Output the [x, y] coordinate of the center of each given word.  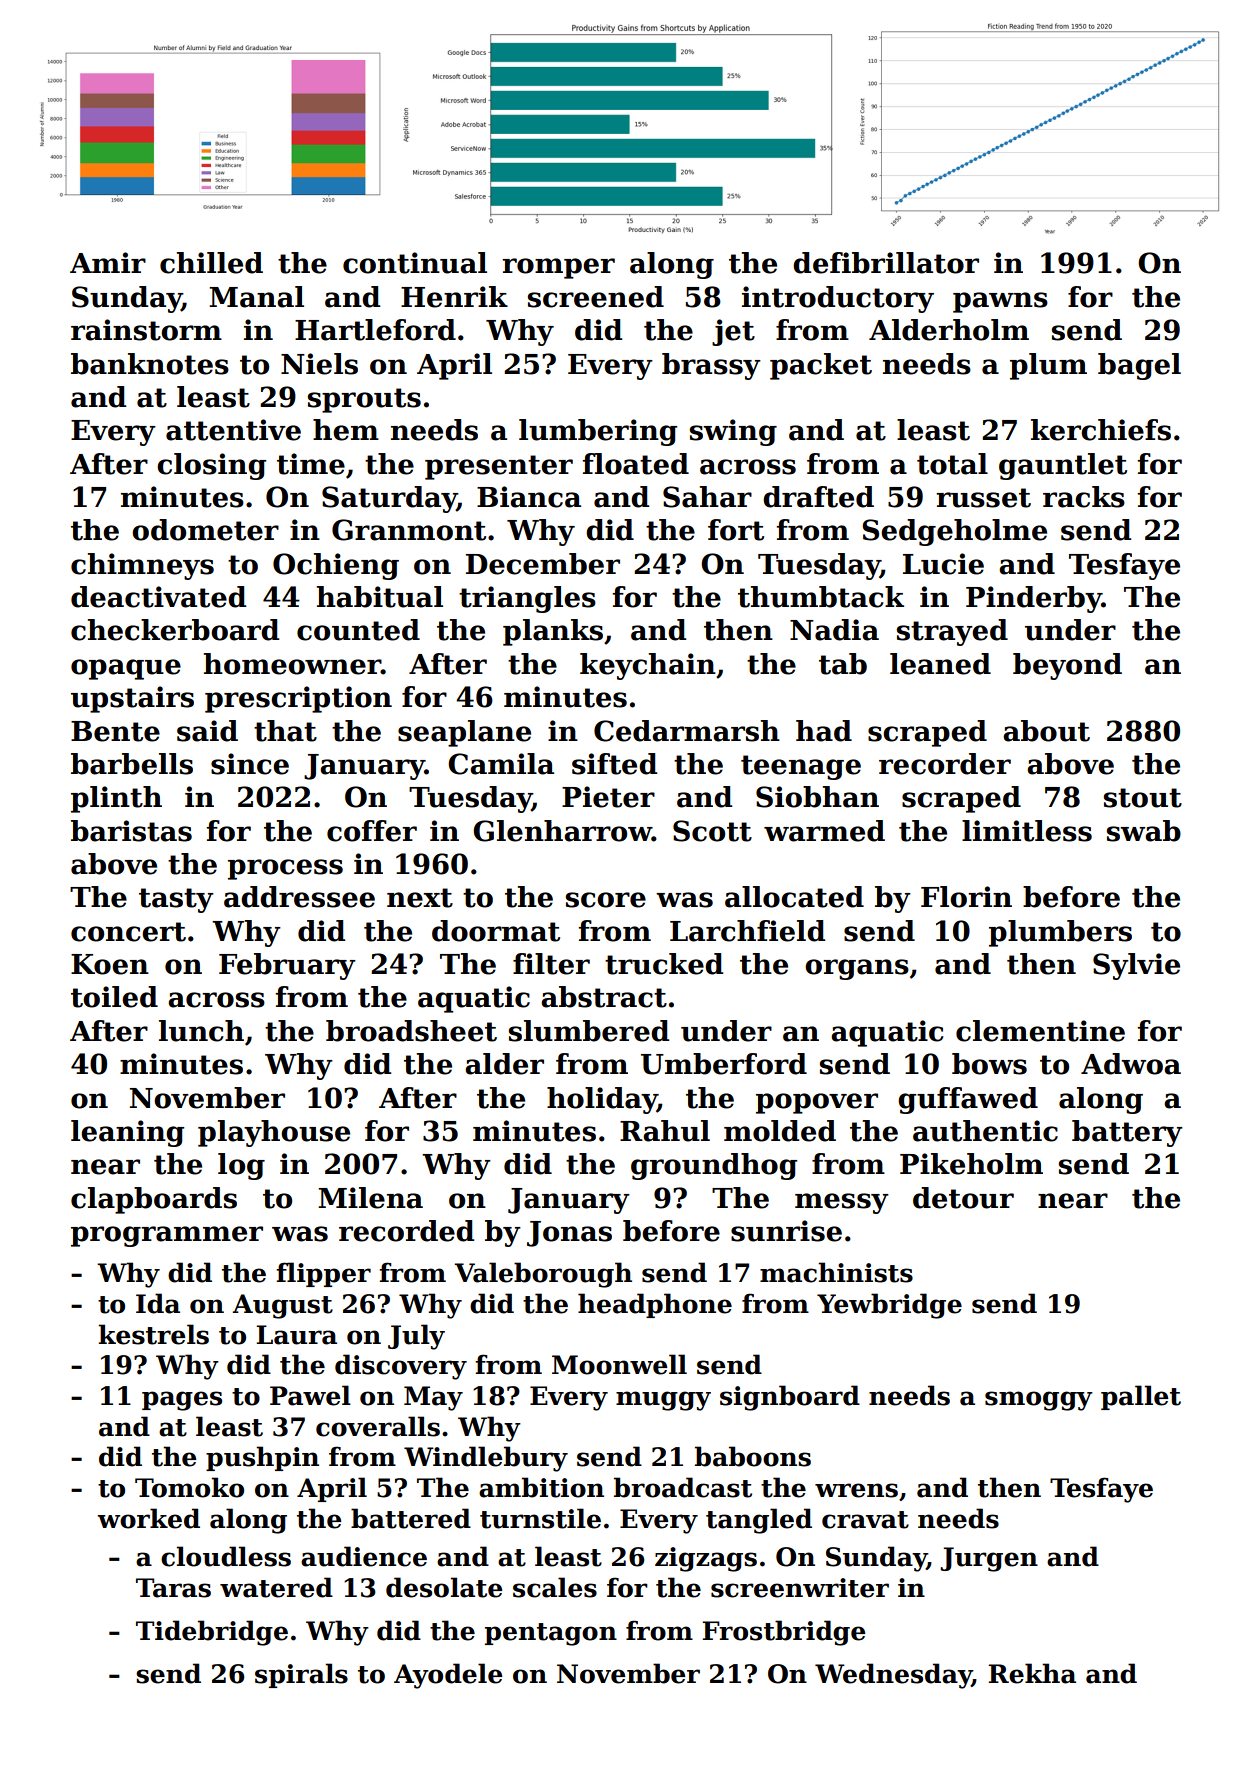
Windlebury [486, 1459]
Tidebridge [212, 1633]
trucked [664, 964]
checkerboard [175, 630]
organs [857, 969]
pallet [1141, 1397]
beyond [1067, 666]
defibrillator [886, 263]
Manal [256, 297]
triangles [527, 599]
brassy [711, 366]
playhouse [274, 1133]
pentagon [551, 1634]
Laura [296, 1335]
